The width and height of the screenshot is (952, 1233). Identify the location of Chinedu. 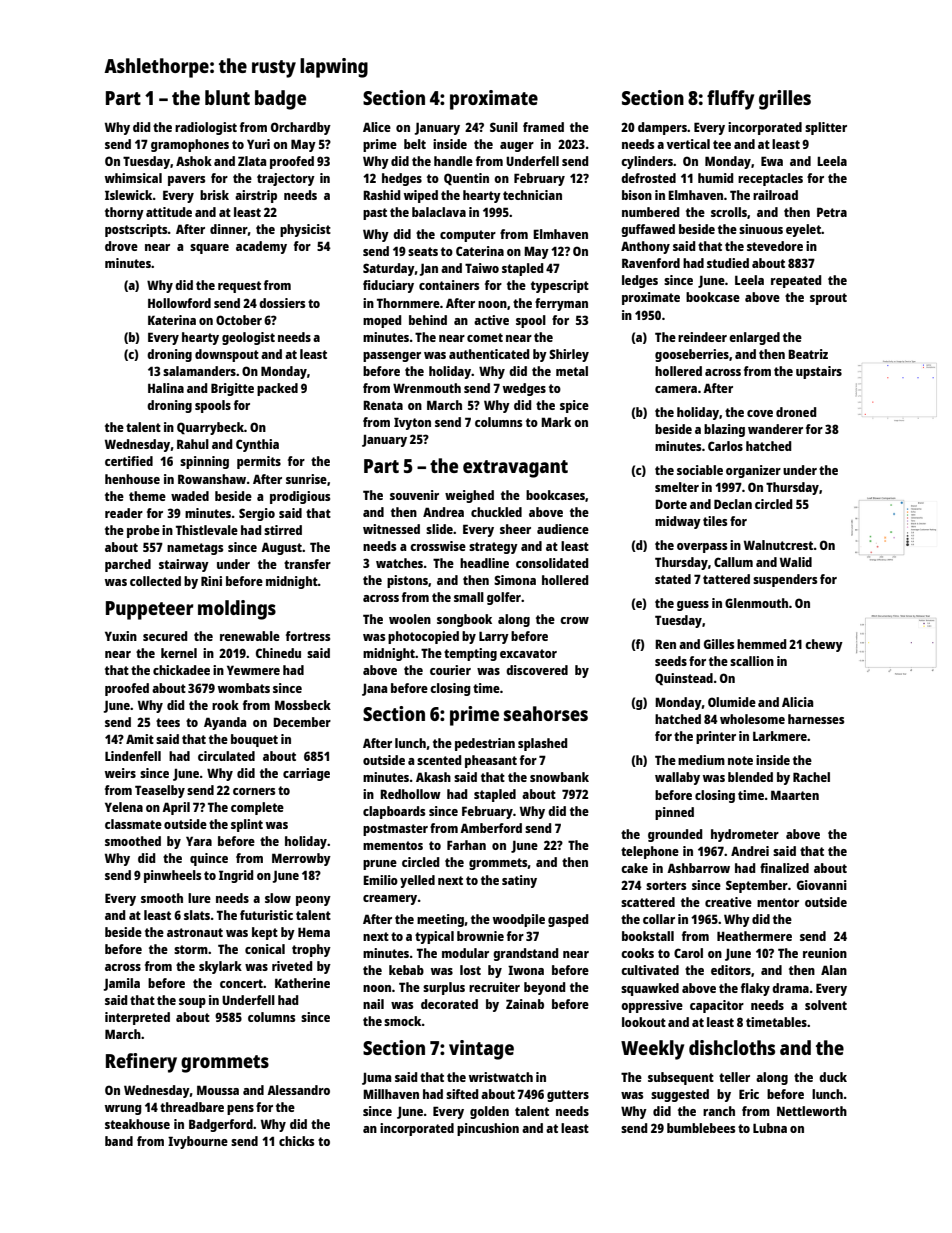
(278, 653).
